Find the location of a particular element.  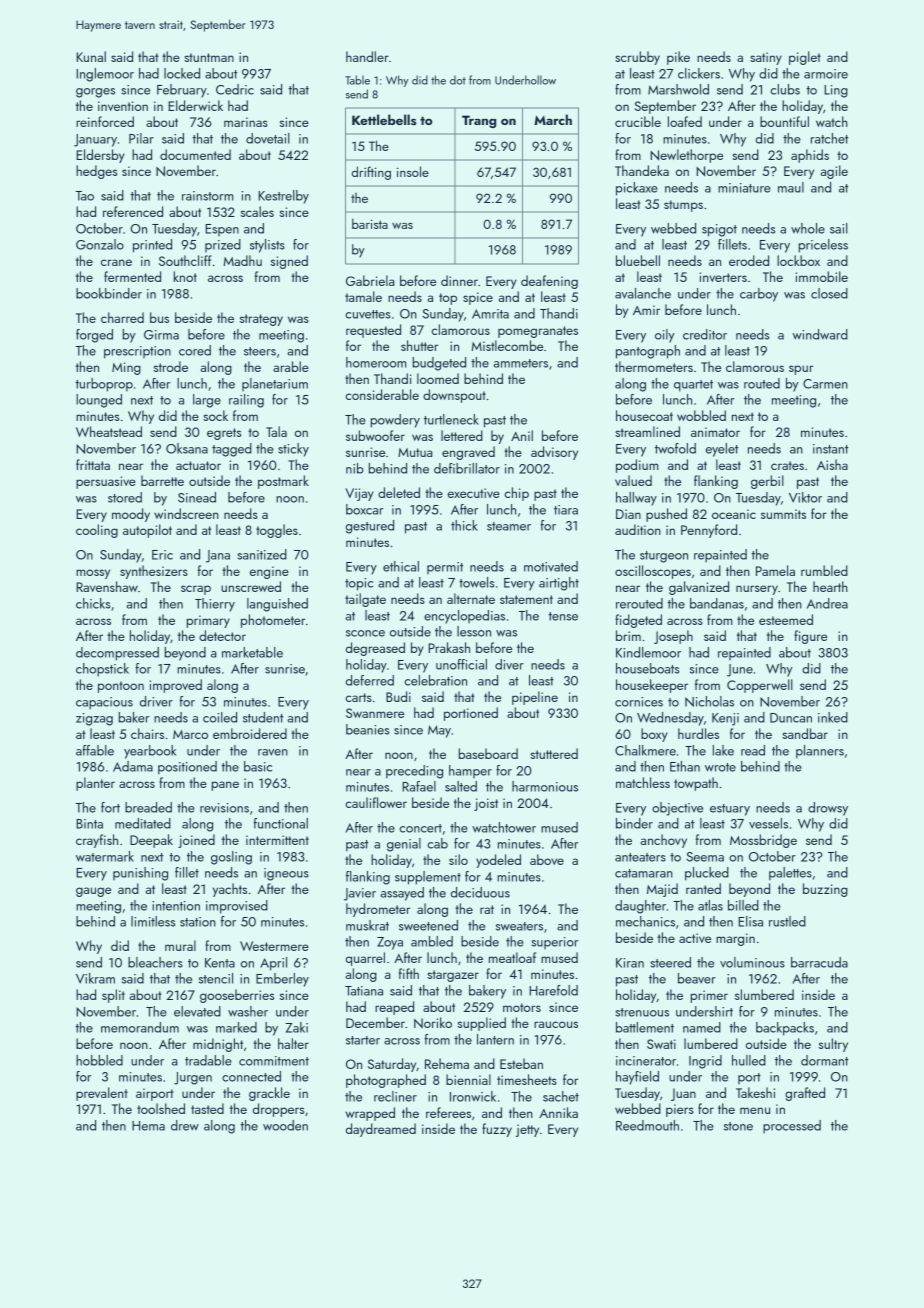

pike is located at coordinates (678, 58).
